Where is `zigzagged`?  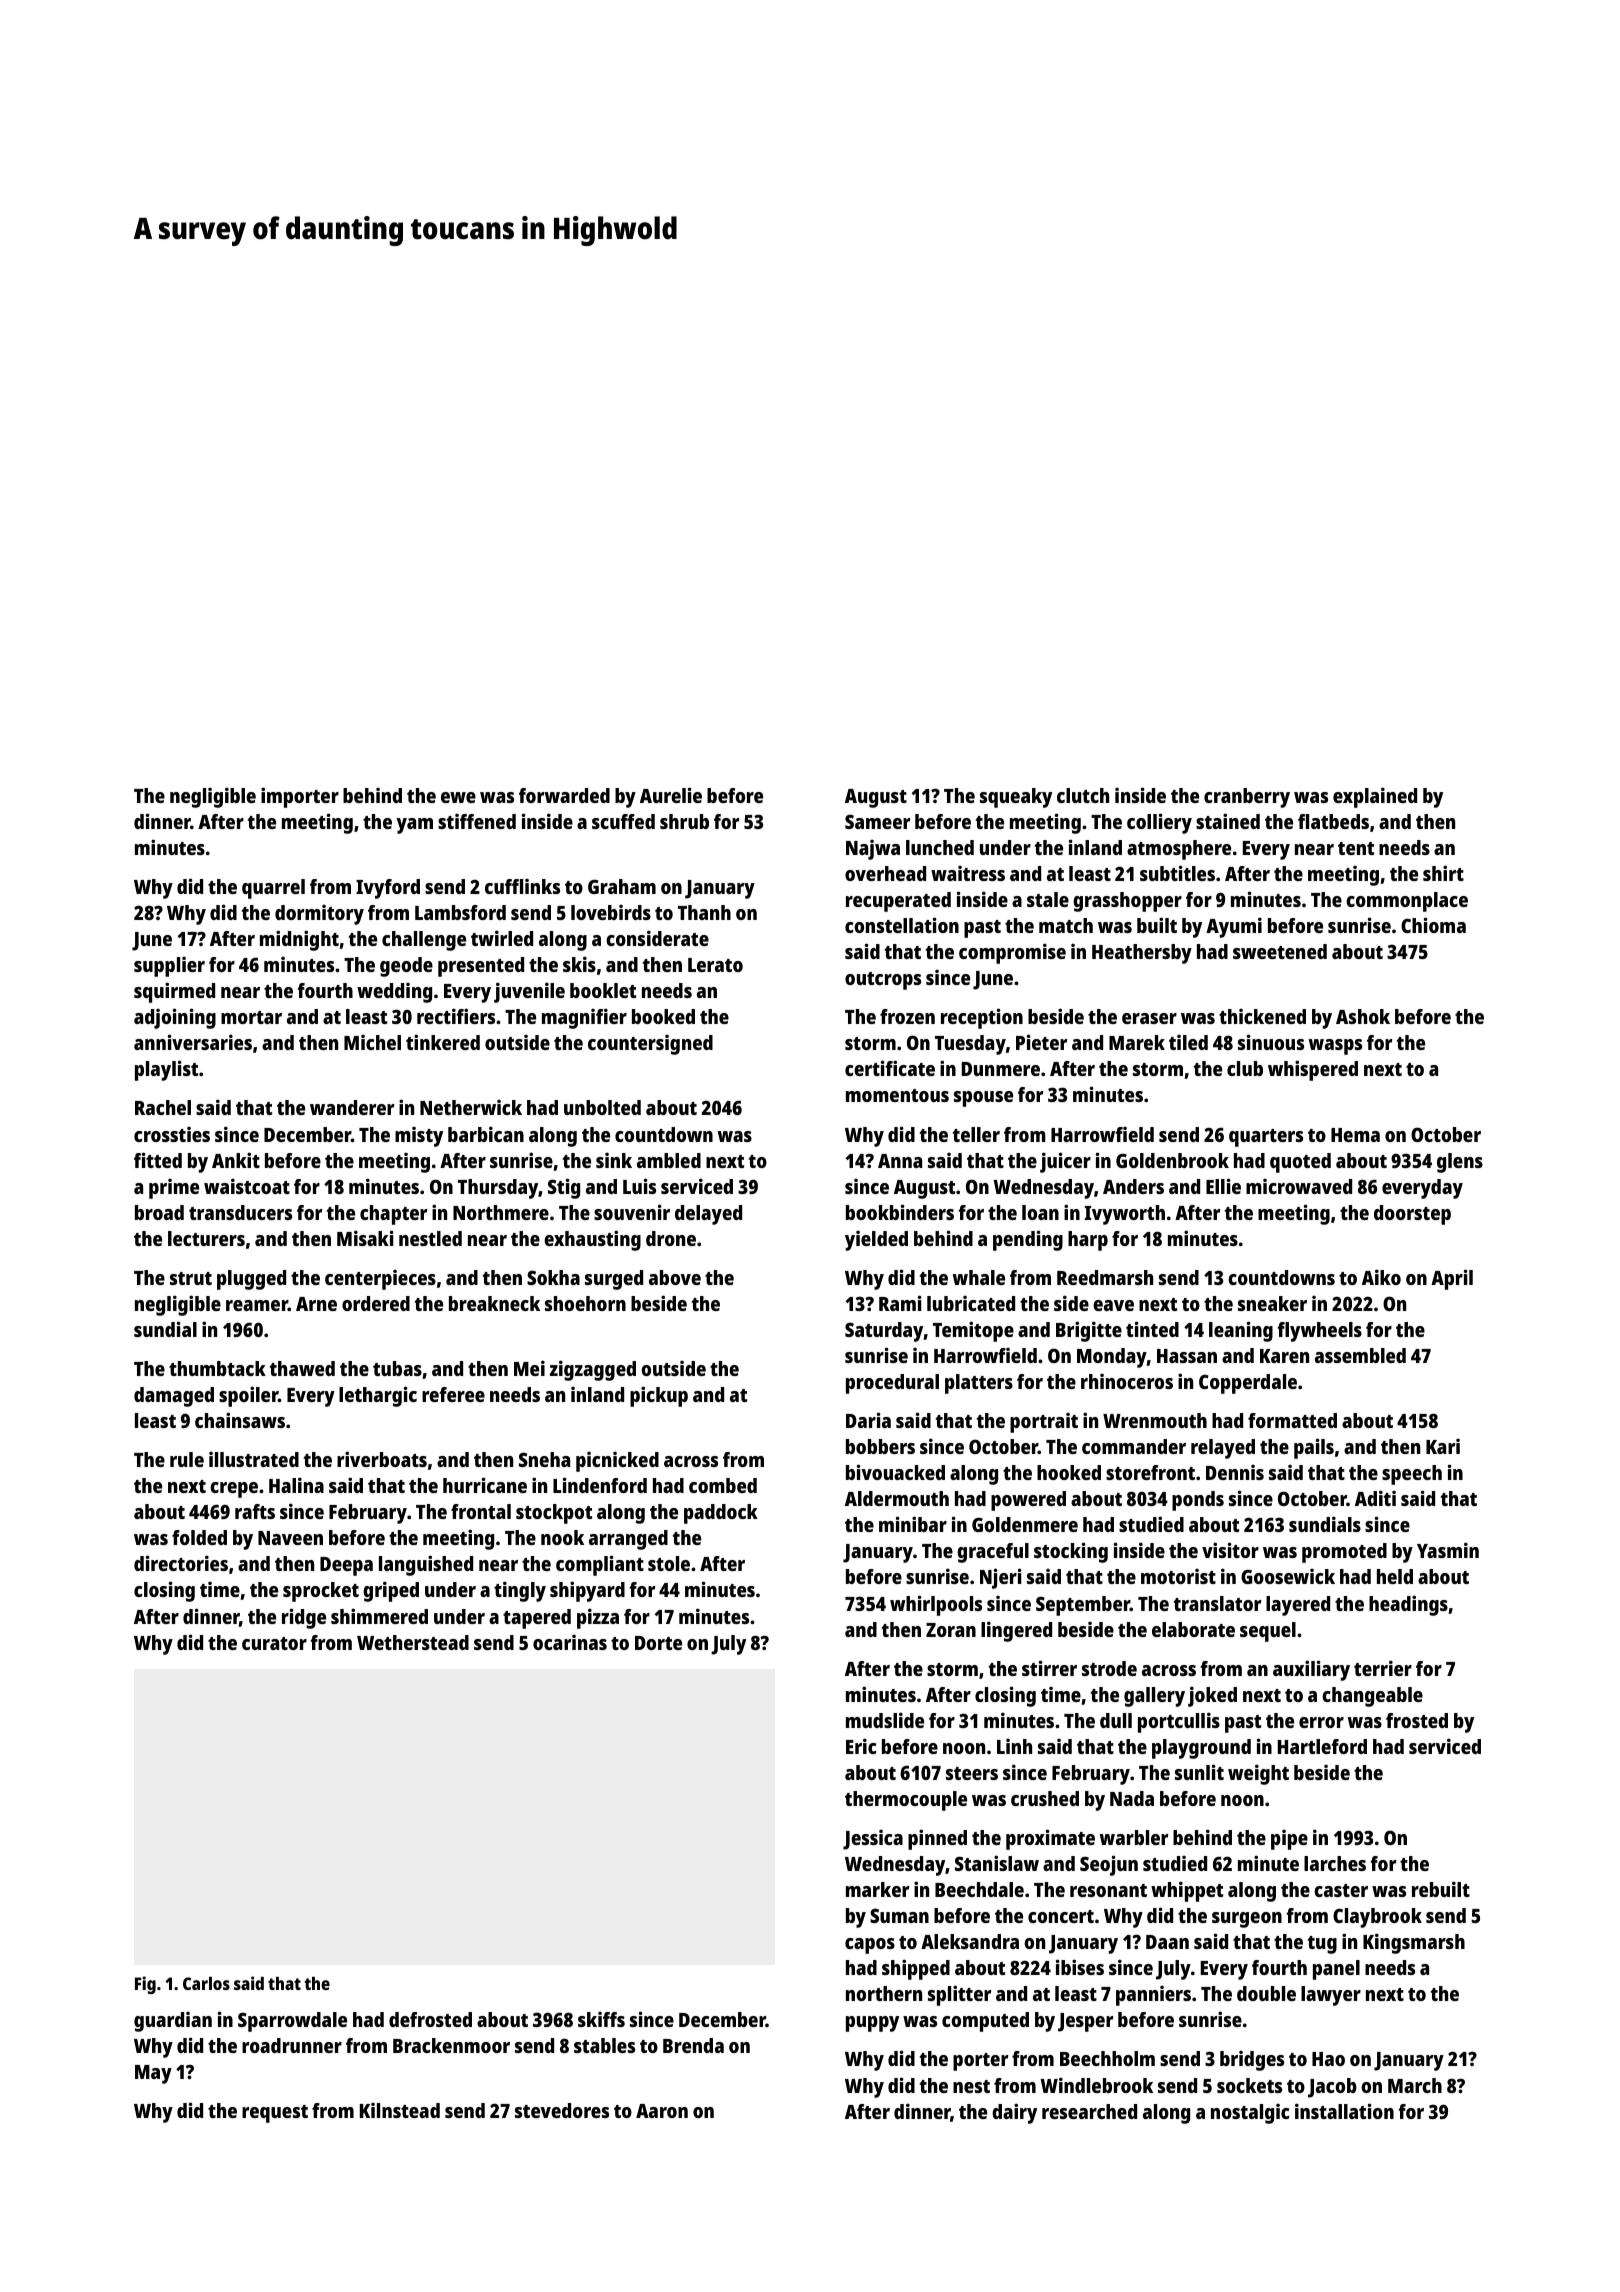
zigzagged is located at coordinates (593, 1370).
